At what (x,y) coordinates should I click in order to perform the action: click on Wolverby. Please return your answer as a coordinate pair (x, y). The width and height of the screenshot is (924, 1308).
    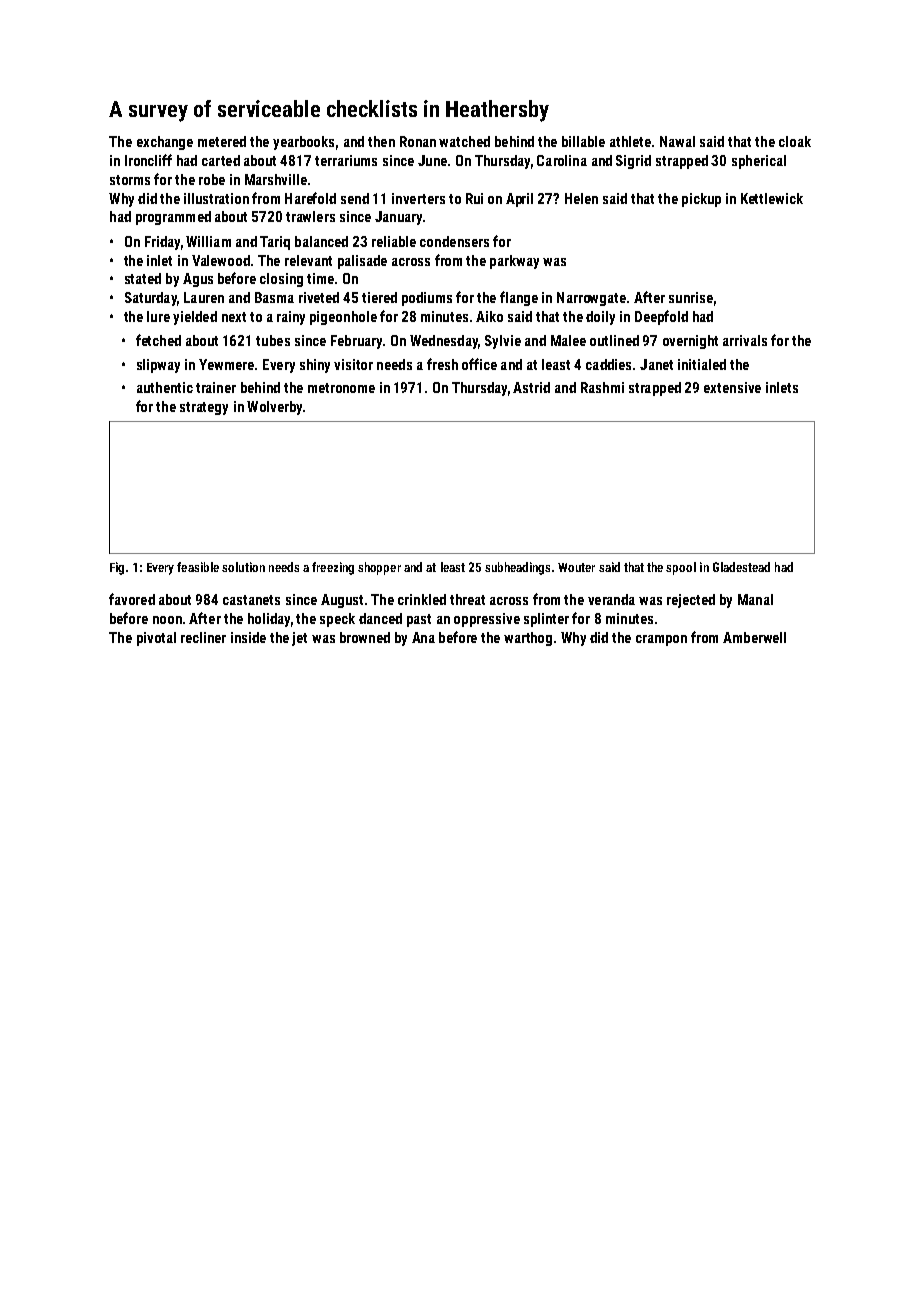
    Looking at the image, I should click on (274, 408).
